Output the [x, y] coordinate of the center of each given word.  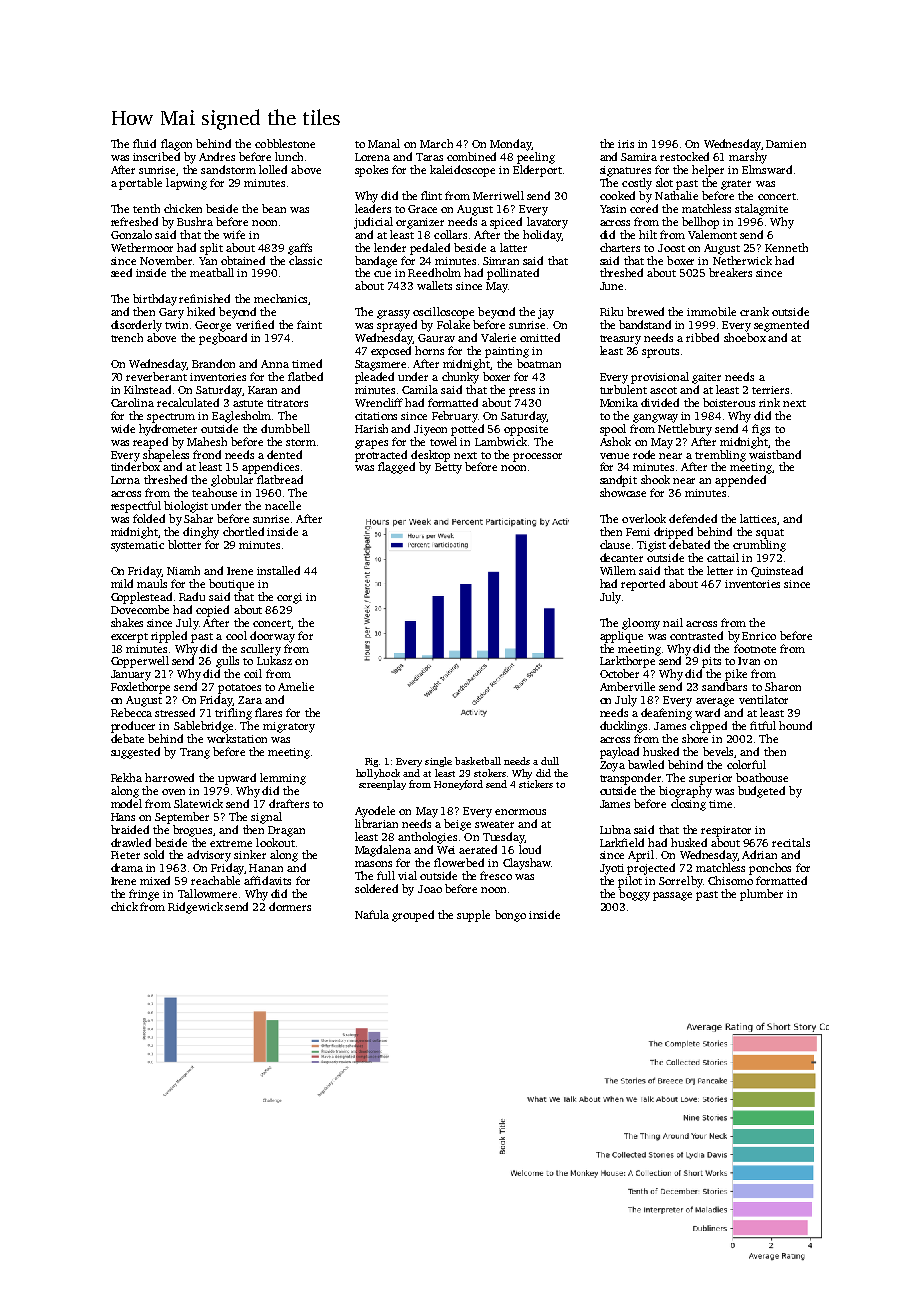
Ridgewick [195, 908]
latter [513, 247]
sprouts [660, 353]
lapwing [186, 184]
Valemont [712, 234]
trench [127, 337]
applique [621, 637]
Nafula [372, 914]
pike [736, 675]
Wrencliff [379, 402]
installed [278, 570]
